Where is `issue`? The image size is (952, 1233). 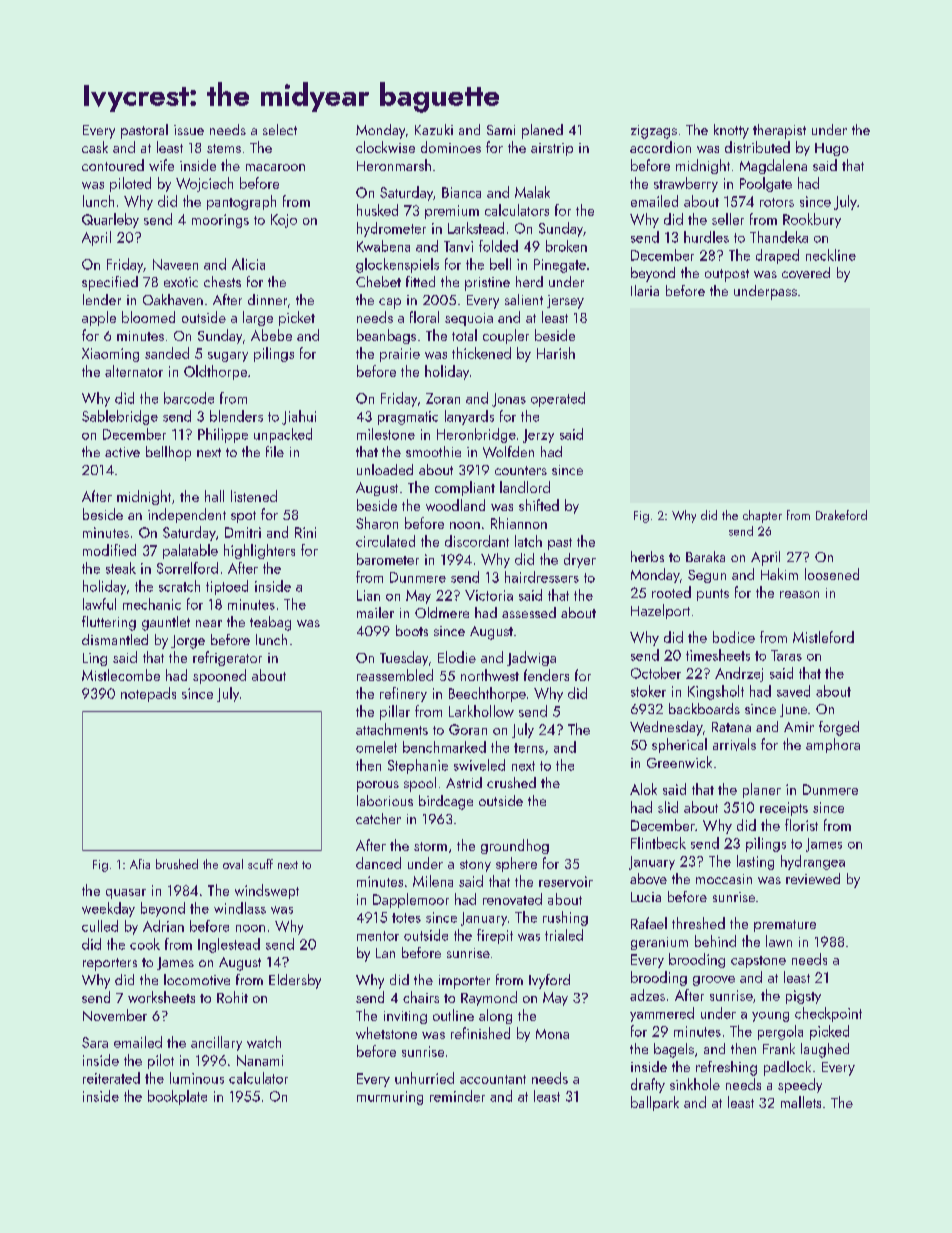 issue is located at coordinates (189, 130).
